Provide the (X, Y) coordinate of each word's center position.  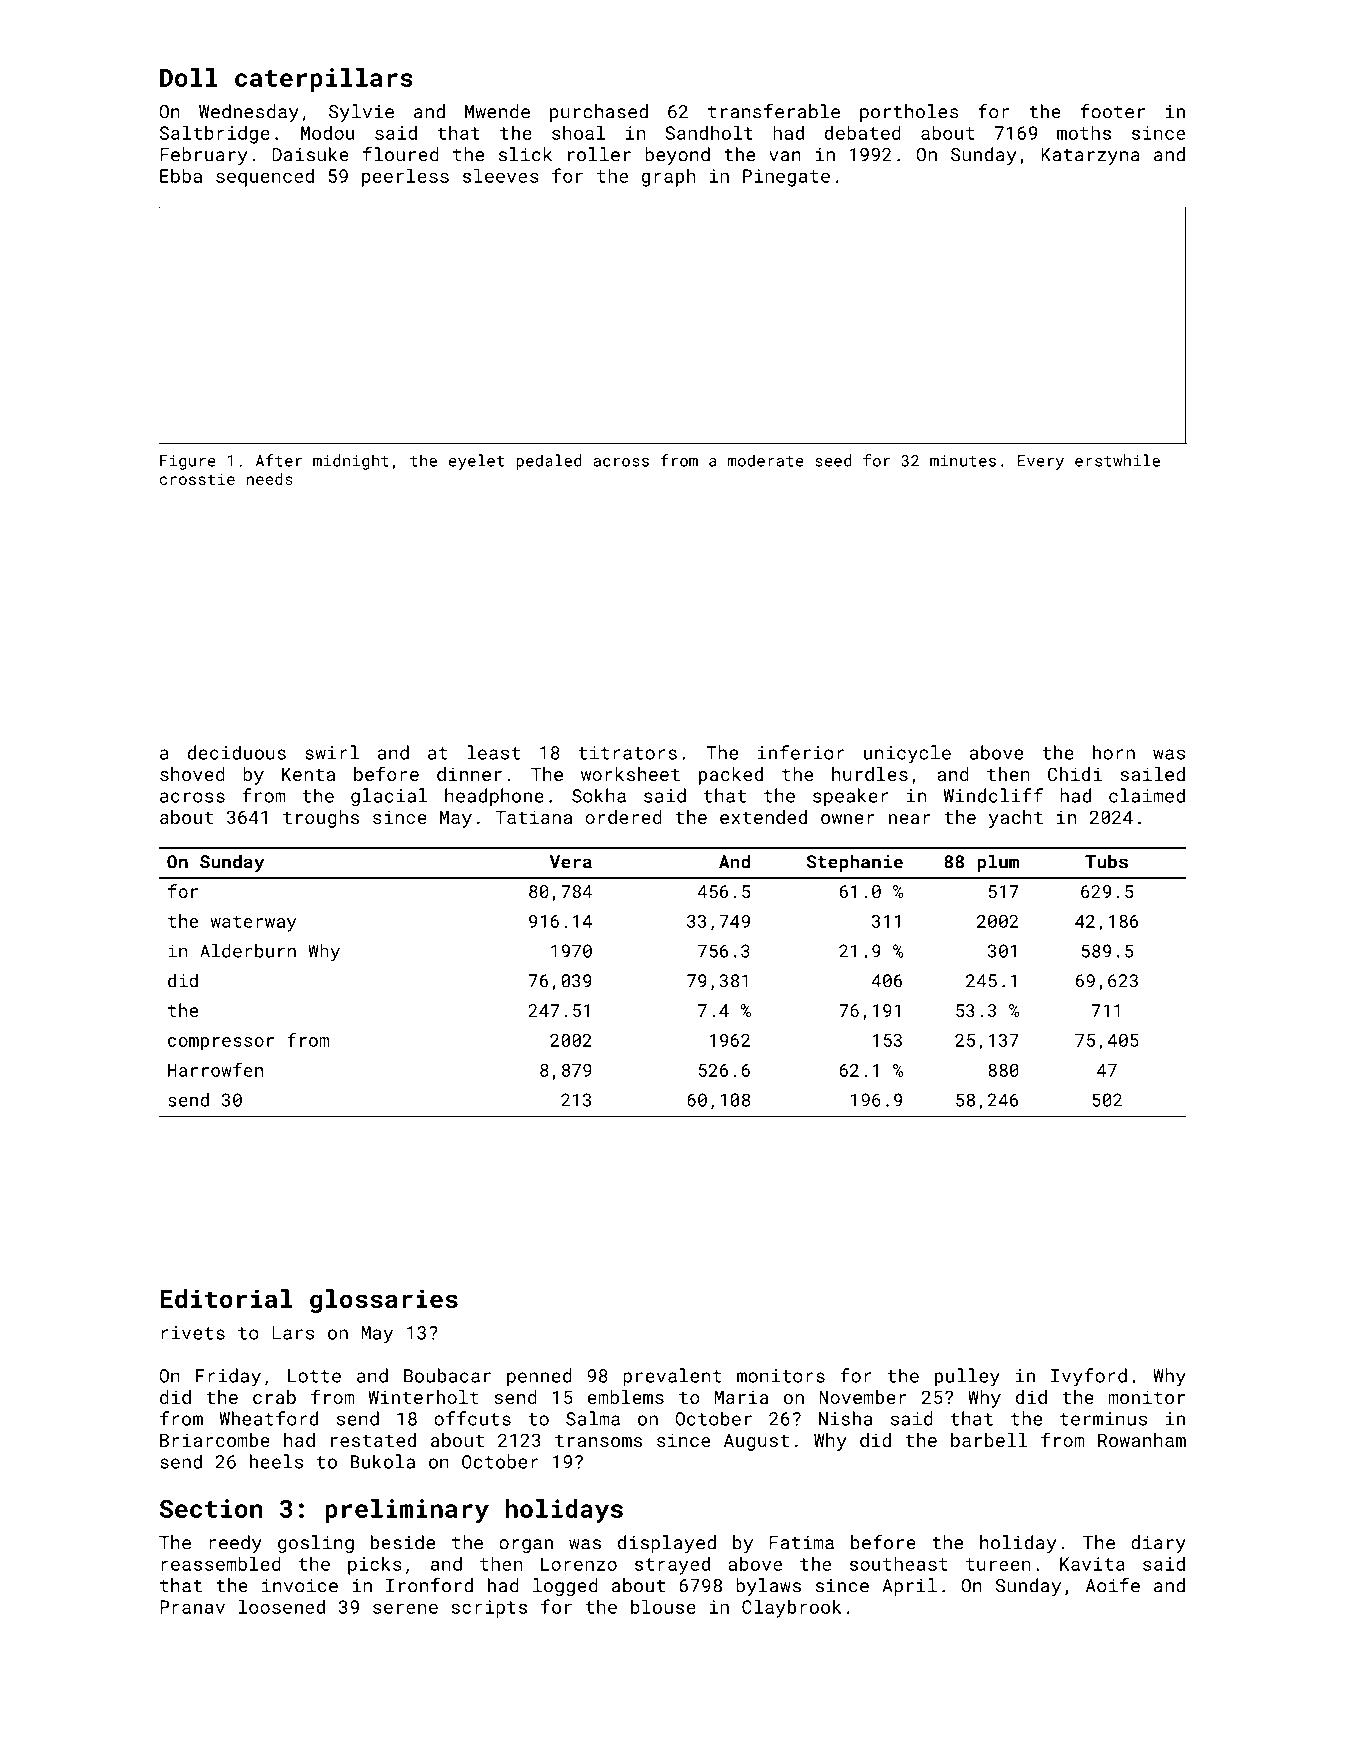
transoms (598, 1440)
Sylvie (361, 113)
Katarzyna (1090, 156)
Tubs (1106, 861)
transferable (774, 111)
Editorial (226, 1298)
